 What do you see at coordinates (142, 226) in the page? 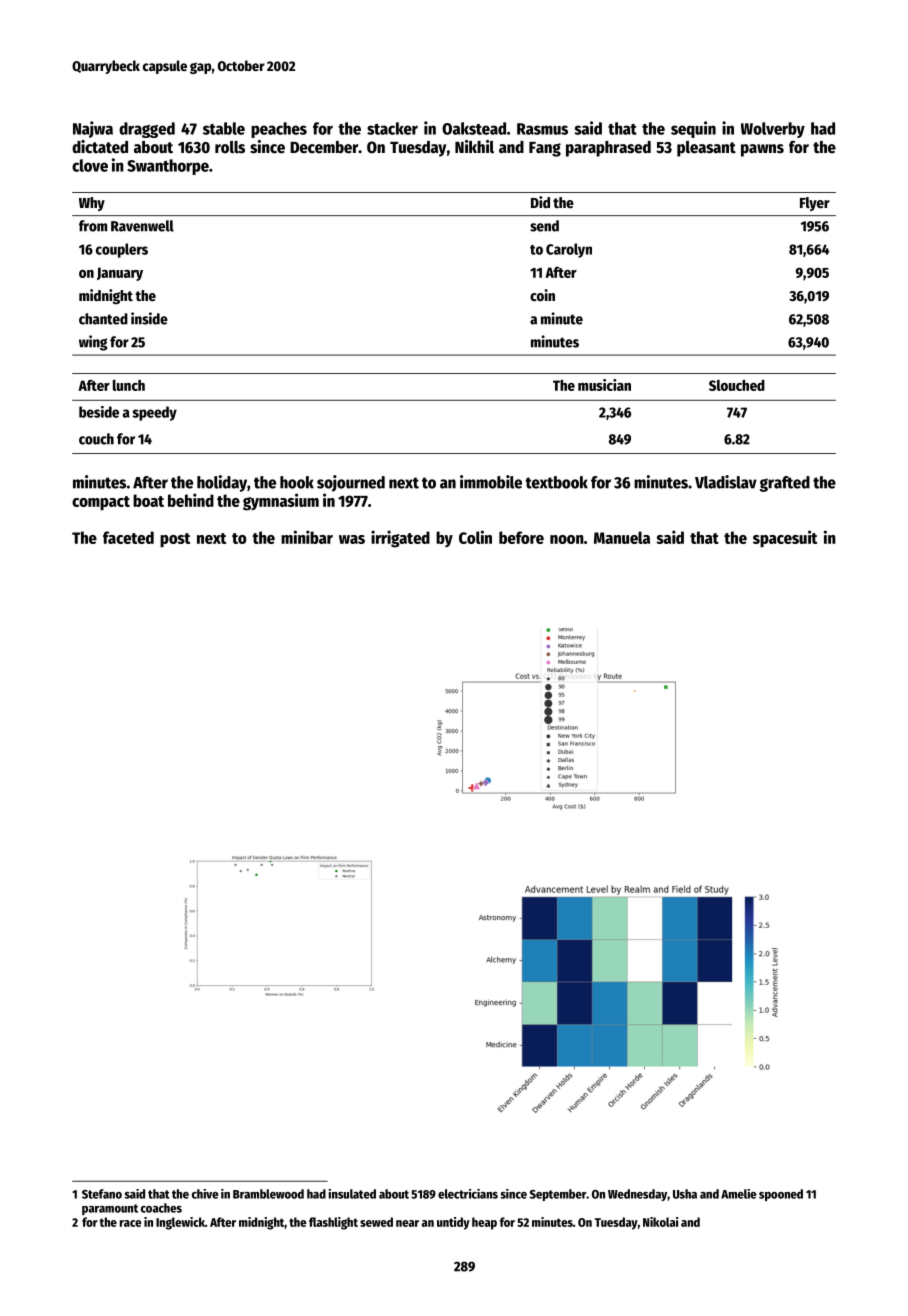
I see `Ravenwell` at bounding box center [142, 226].
